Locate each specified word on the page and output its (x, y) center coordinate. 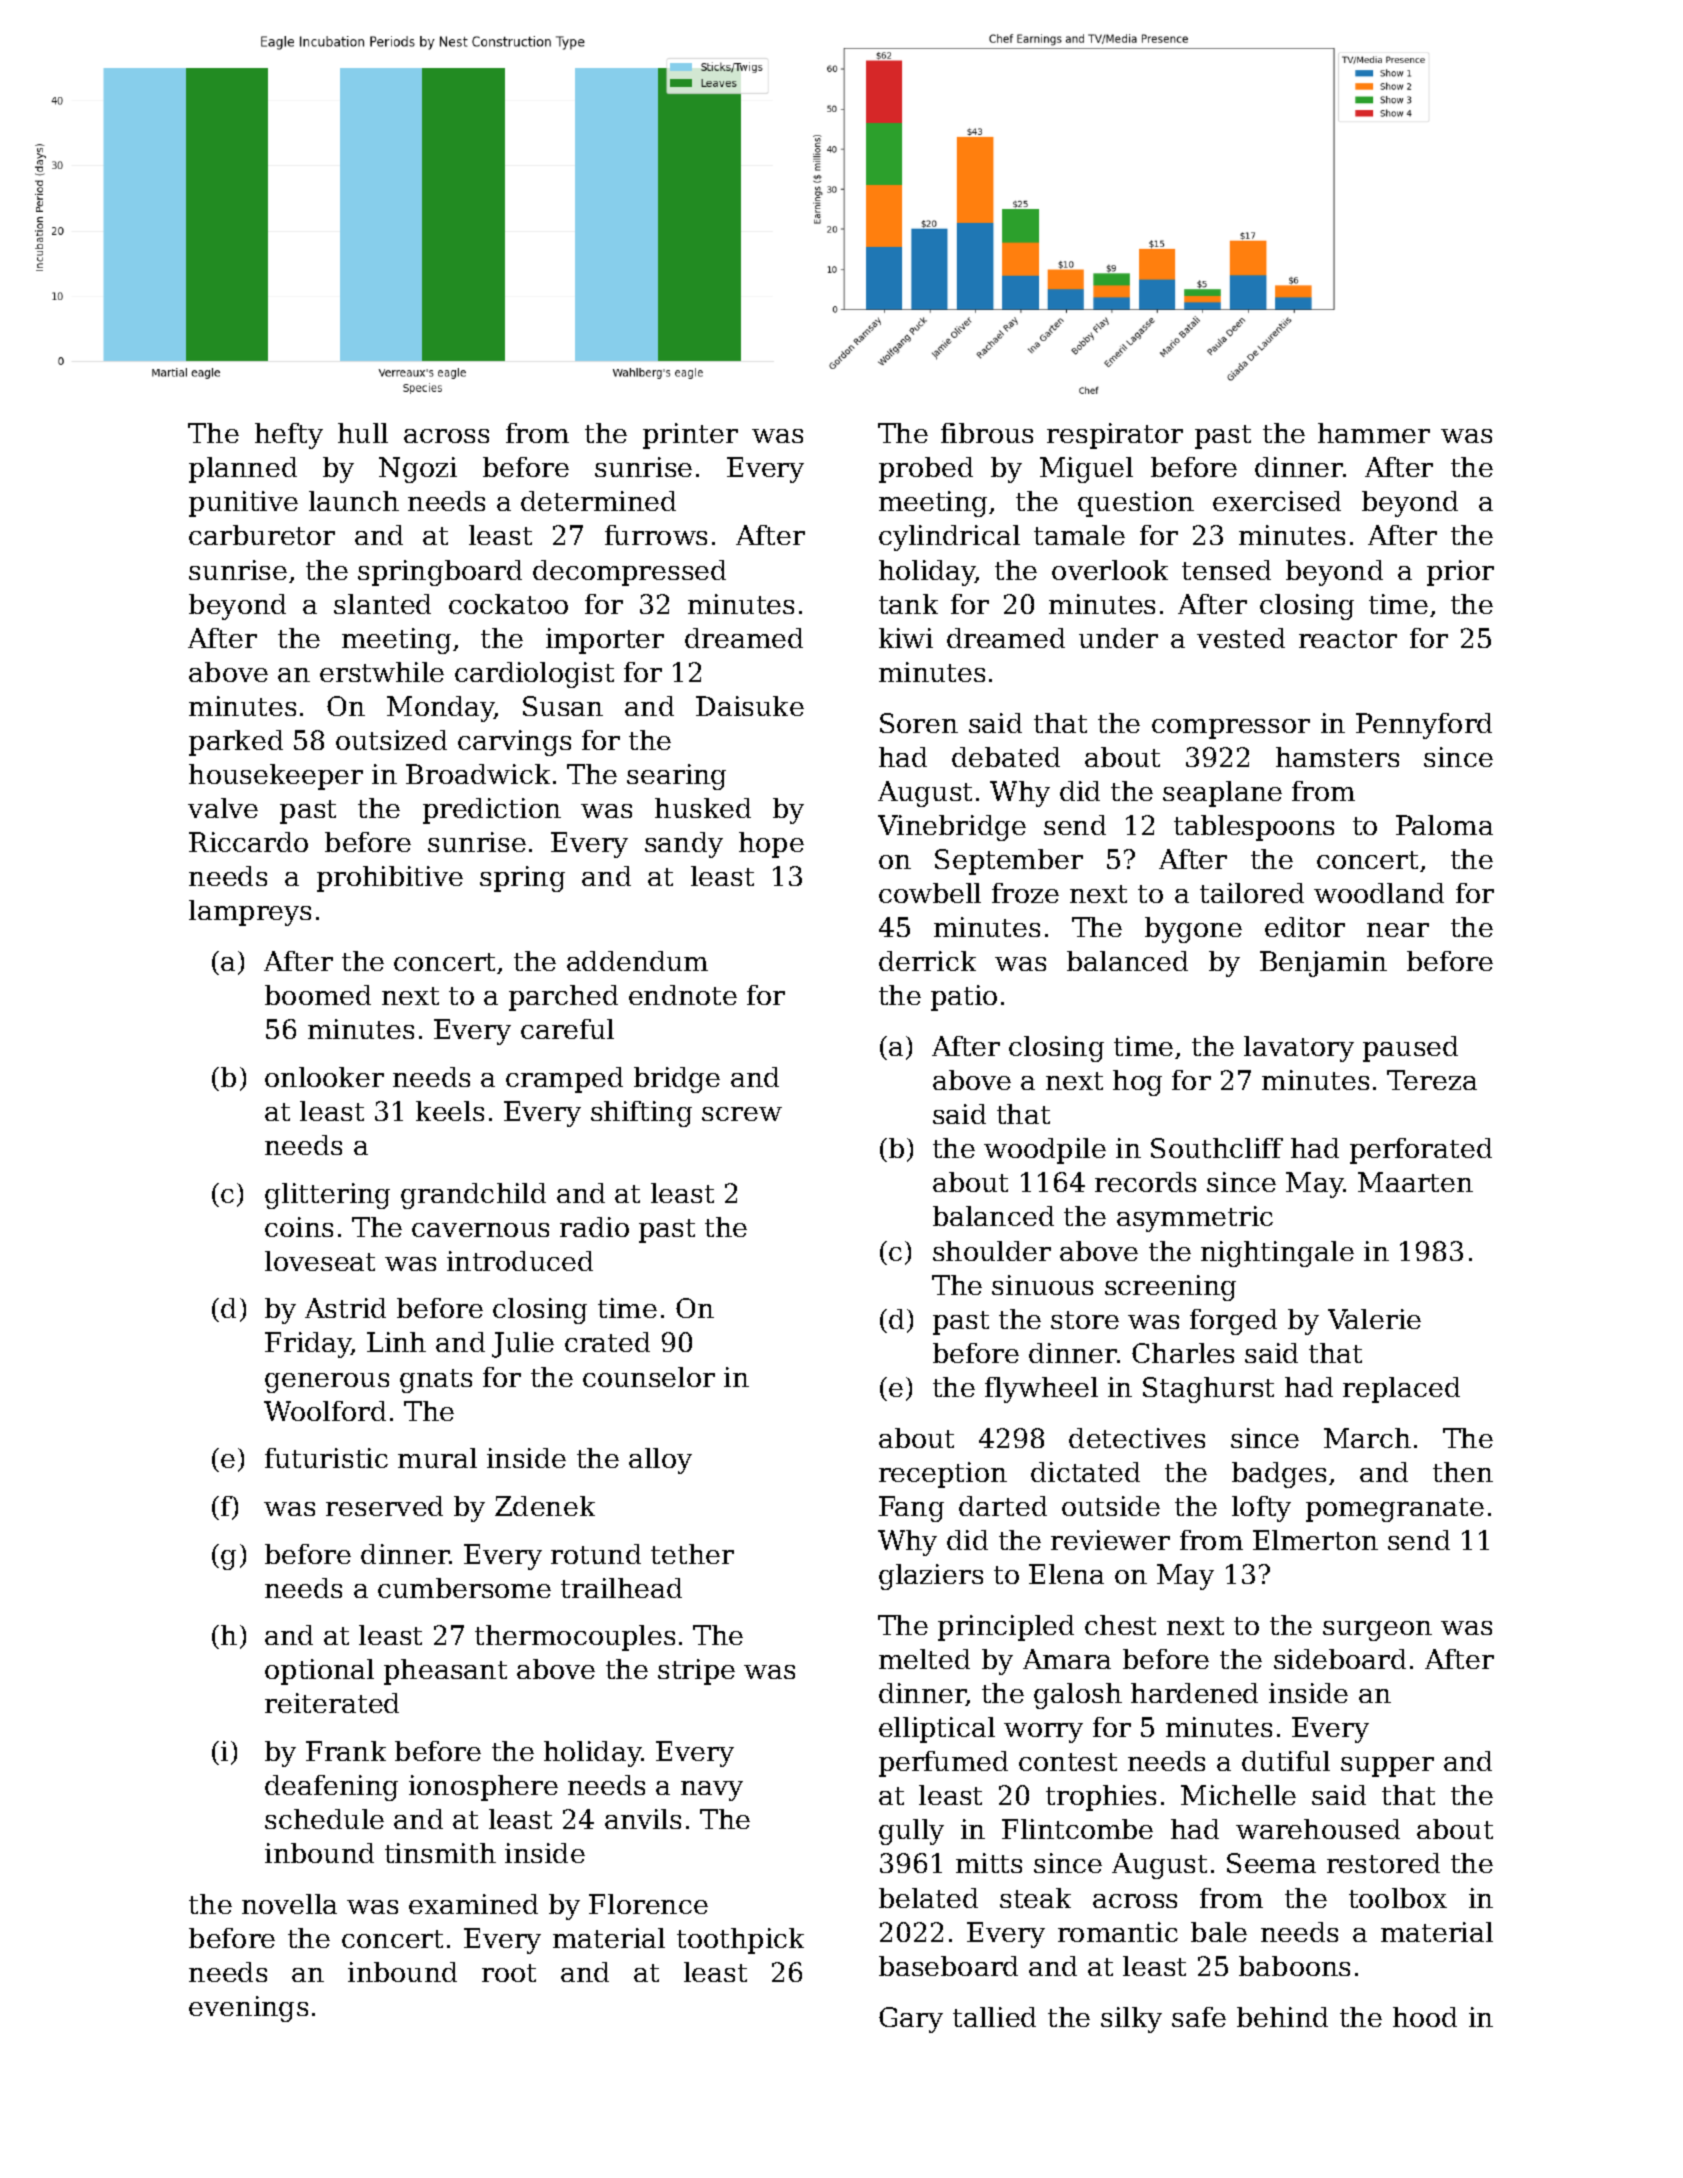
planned (243, 470)
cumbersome (464, 1588)
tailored (1252, 893)
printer (690, 436)
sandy (684, 845)
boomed (318, 995)
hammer (1374, 433)
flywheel (1041, 1390)
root (509, 1973)
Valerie (1374, 1319)
